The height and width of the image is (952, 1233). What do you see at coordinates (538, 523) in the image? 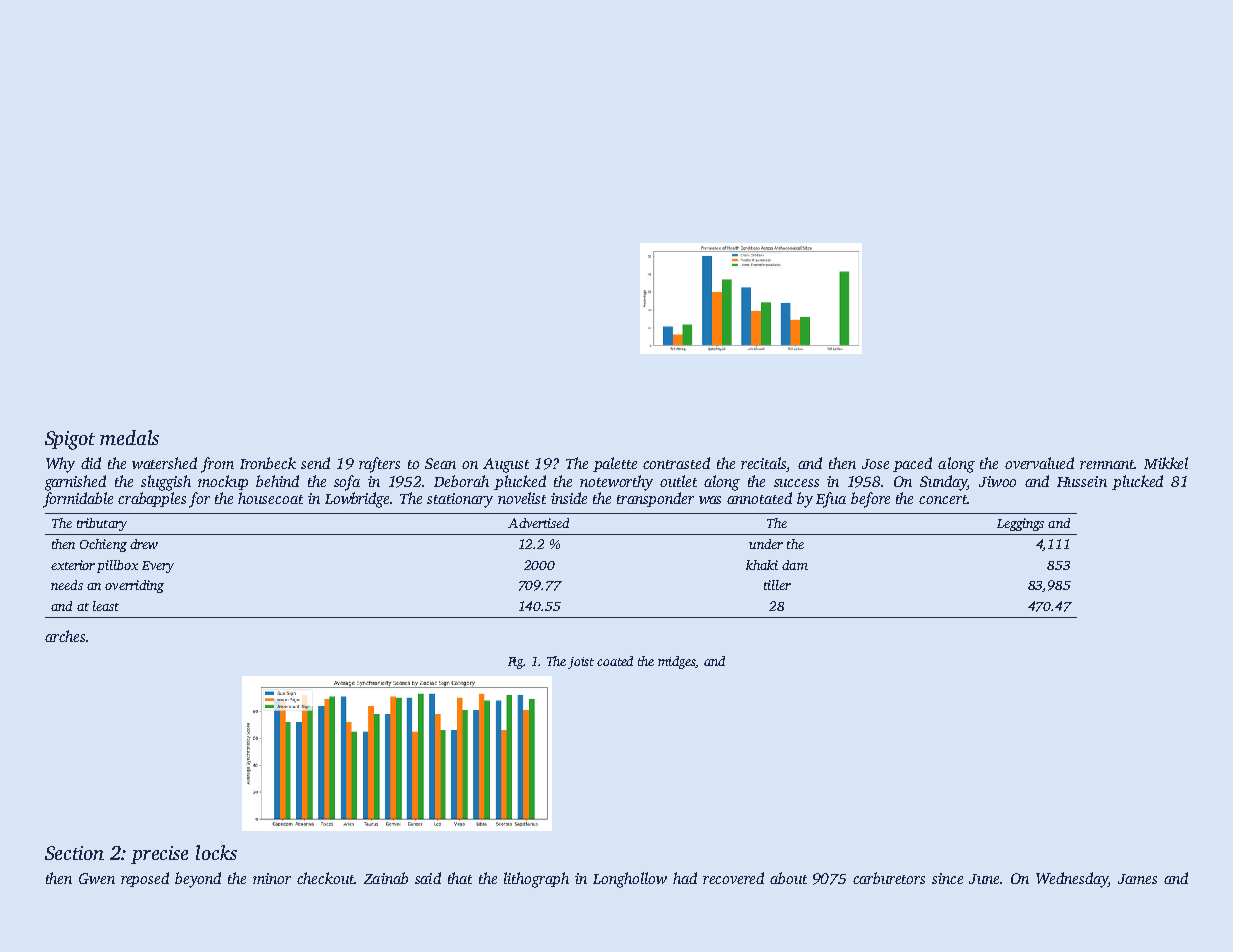
I see `Advertised` at bounding box center [538, 523].
